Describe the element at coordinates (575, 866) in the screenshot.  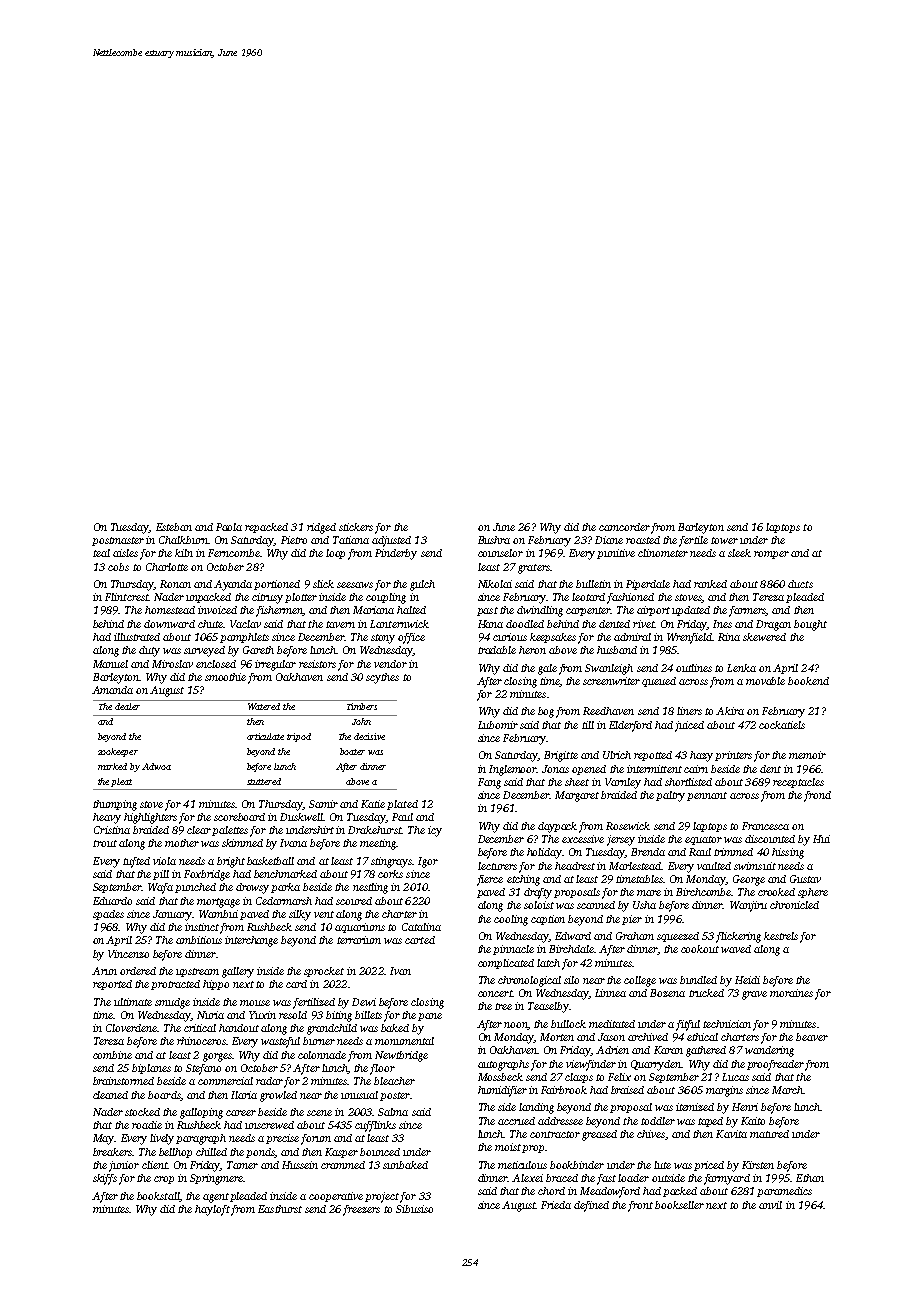
I see `headrest` at that location.
